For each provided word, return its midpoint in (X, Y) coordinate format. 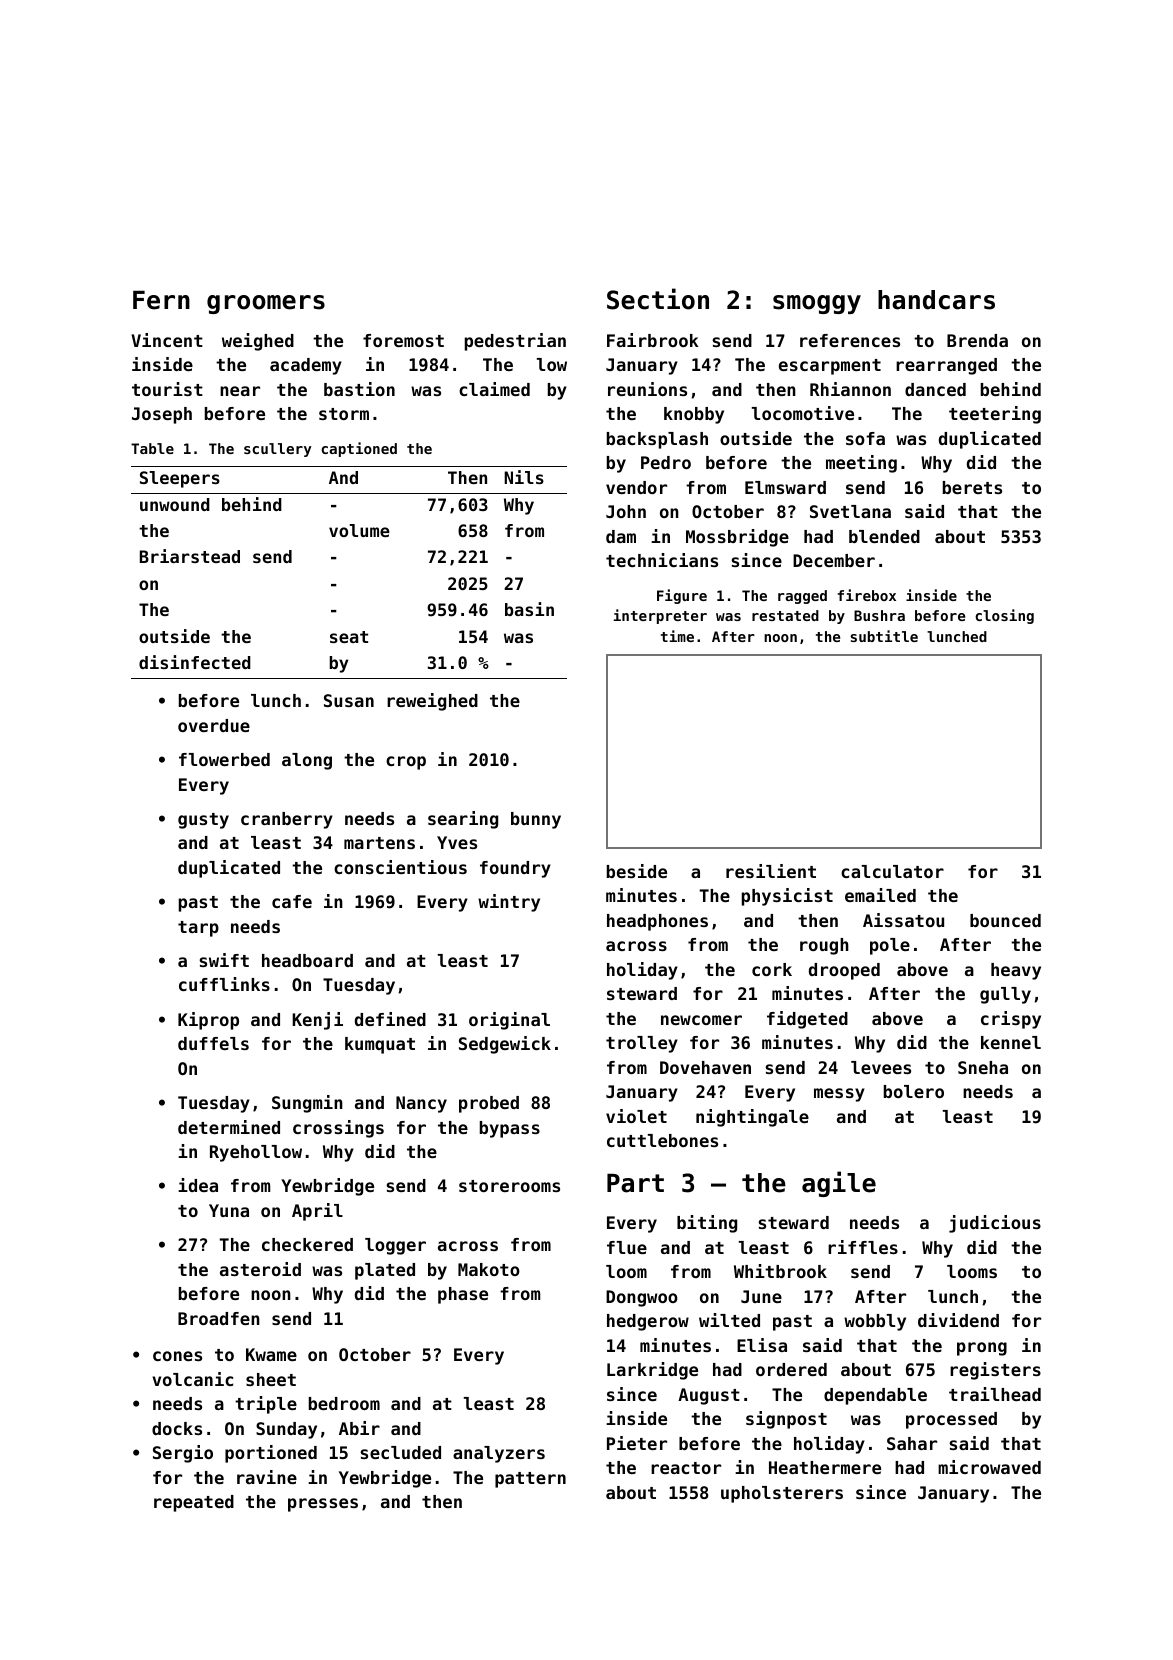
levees (881, 1067)
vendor (636, 487)
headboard (307, 960)
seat (349, 637)
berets (972, 487)
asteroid (260, 1269)
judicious (995, 1224)
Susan (349, 700)
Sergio (183, 1454)
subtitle (884, 636)
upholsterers (782, 1494)
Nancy (421, 1104)
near (240, 391)
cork (772, 969)
